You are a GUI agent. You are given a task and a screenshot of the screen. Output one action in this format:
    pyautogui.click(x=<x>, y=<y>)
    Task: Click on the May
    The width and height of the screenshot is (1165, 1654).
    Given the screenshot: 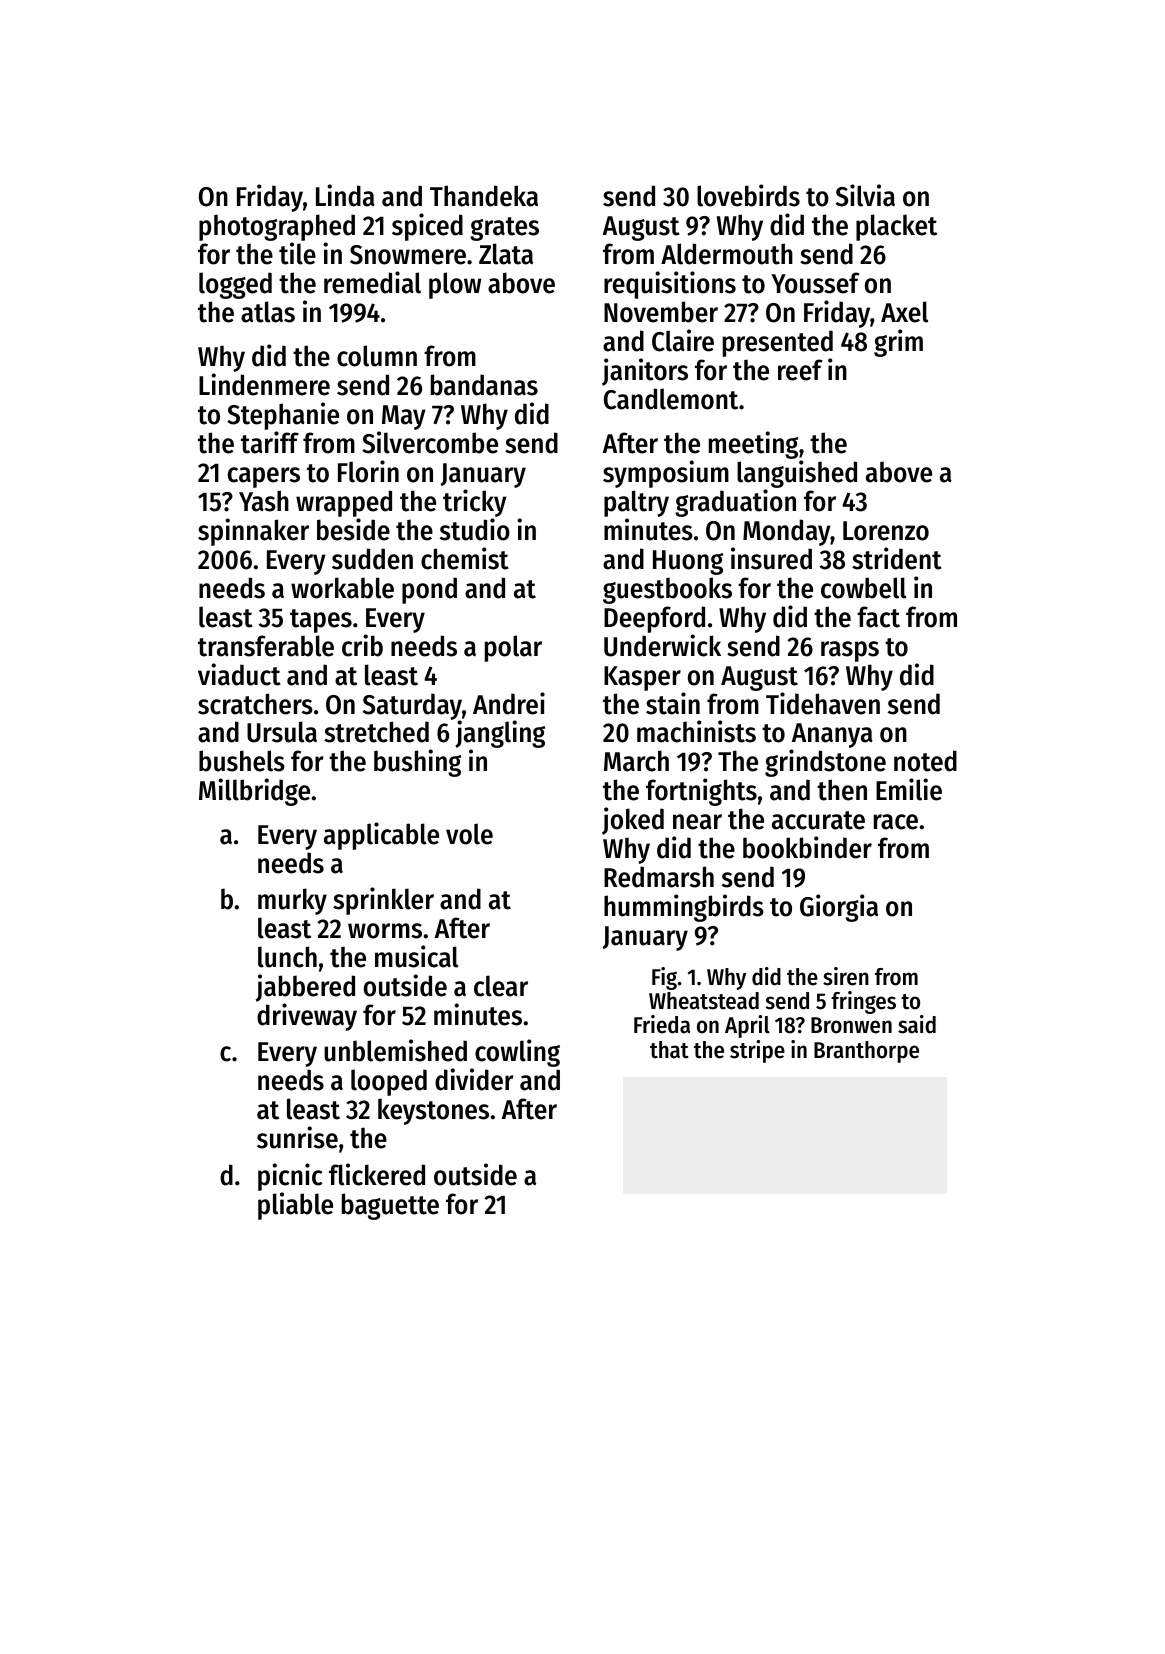 What is the action you would take?
    pyautogui.click(x=404, y=417)
